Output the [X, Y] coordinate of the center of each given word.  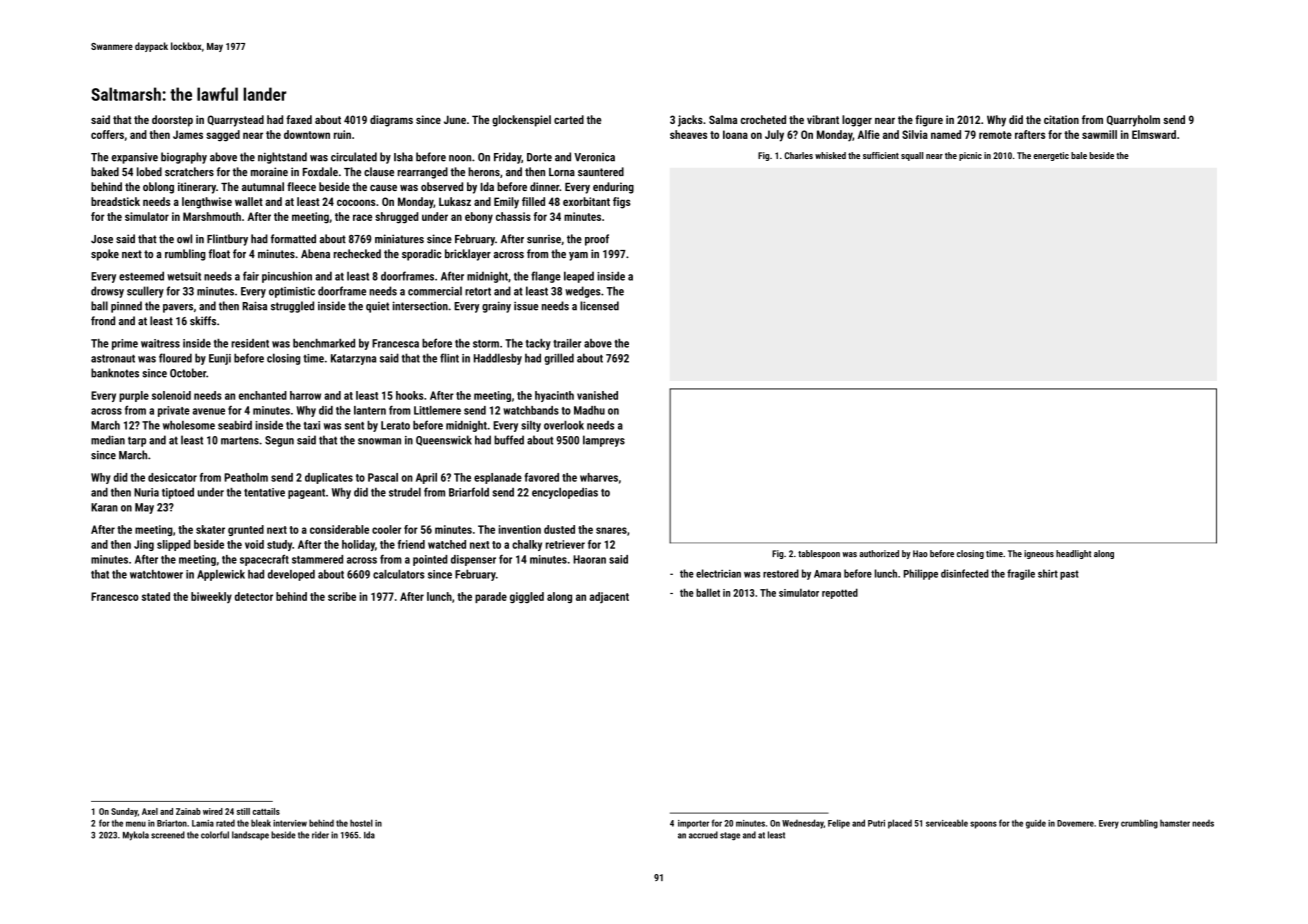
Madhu [589, 410]
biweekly [211, 597]
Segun [279, 441]
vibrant [823, 119]
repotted [840, 593]
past [1069, 575]
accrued [703, 835]
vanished [597, 395]
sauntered [601, 171]
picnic [970, 156]
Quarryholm [1133, 121]
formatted [293, 239]
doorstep [172, 121]
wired [213, 811]
